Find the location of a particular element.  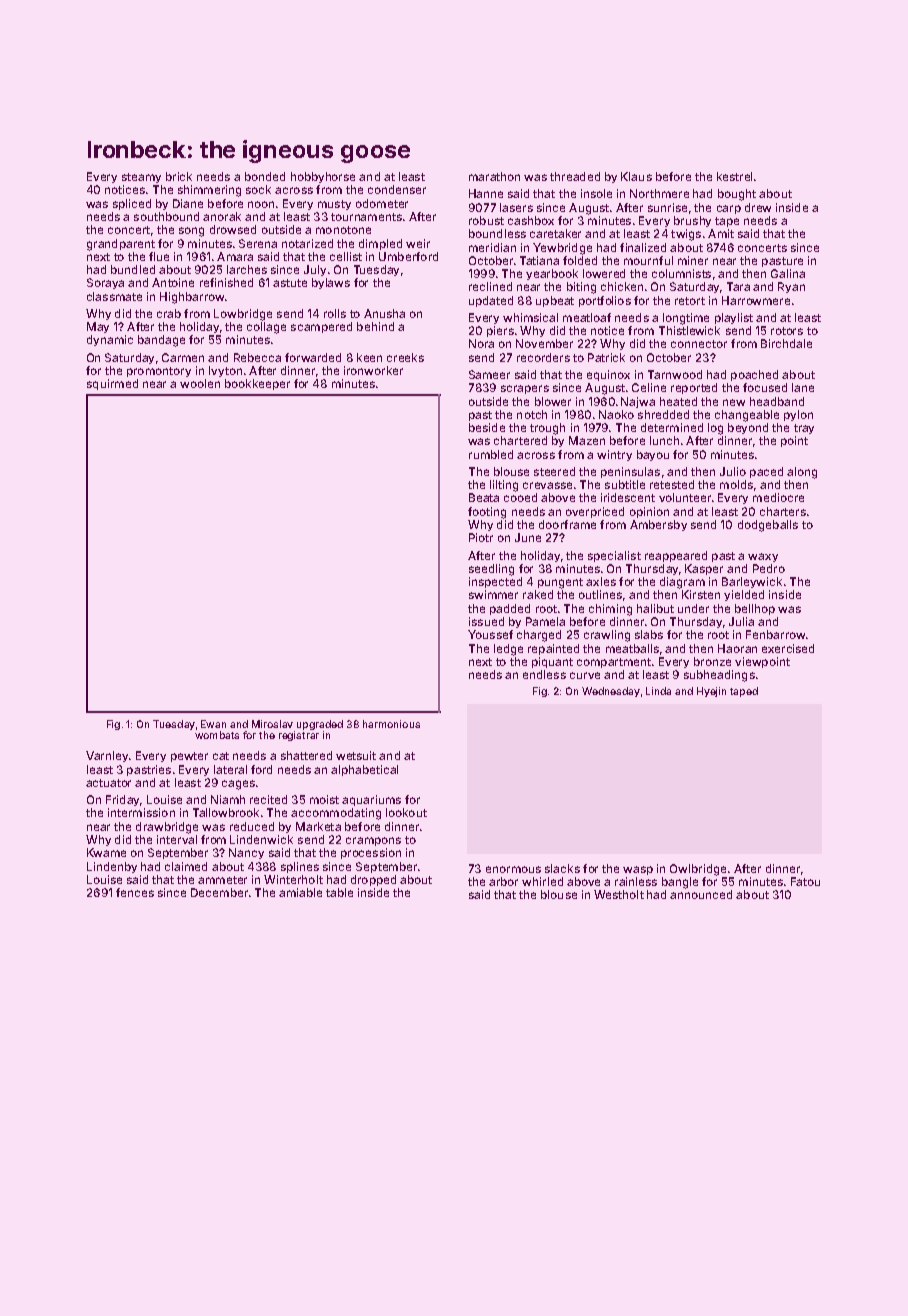

molds is located at coordinates (736, 484).
